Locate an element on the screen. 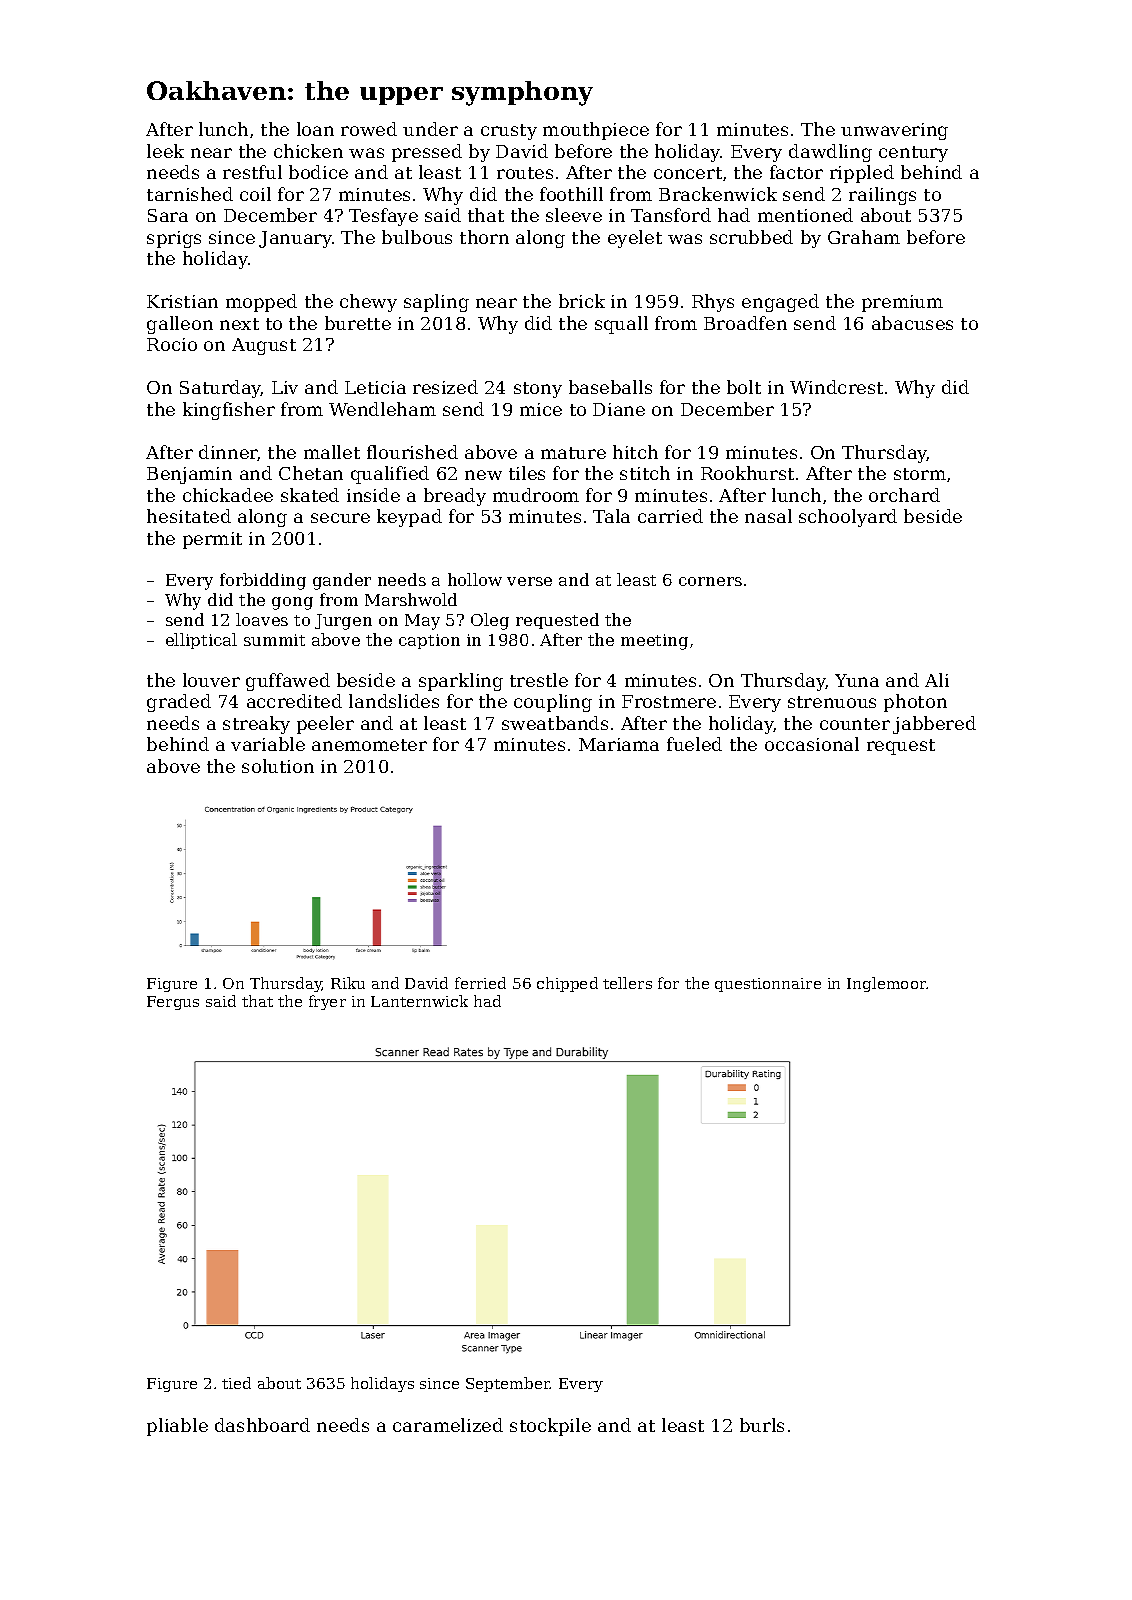 This screenshot has height=1600, width=1132. peeler is located at coordinates (325, 725).
